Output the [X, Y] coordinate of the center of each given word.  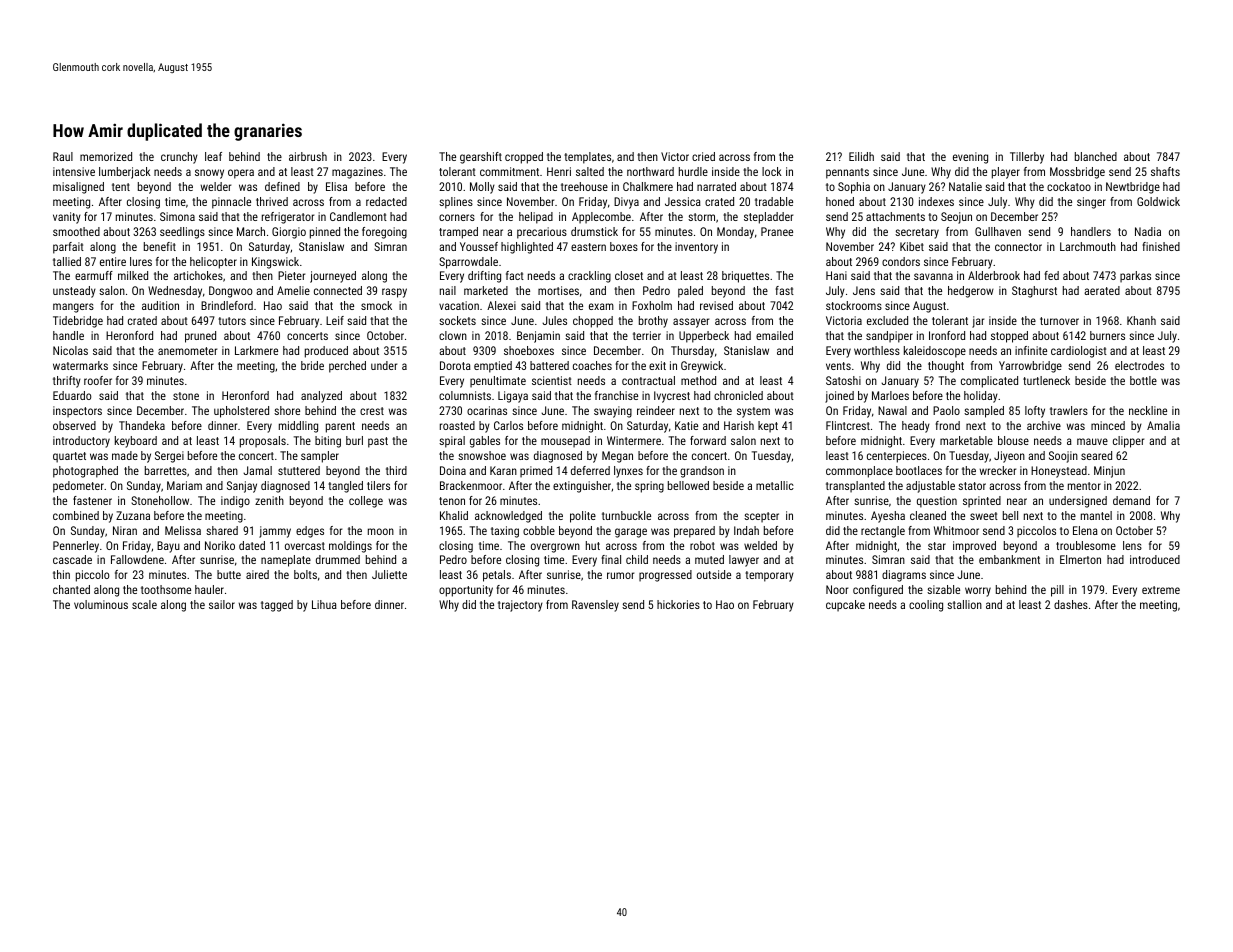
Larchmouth [1088, 246]
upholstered [241, 412]
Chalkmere [648, 186]
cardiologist [1079, 352]
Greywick [702, 367]
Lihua [324, 604]
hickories [678, 604]
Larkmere [256, 350]
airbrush [308, 156]
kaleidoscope [935, 352]
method [698, 380]
